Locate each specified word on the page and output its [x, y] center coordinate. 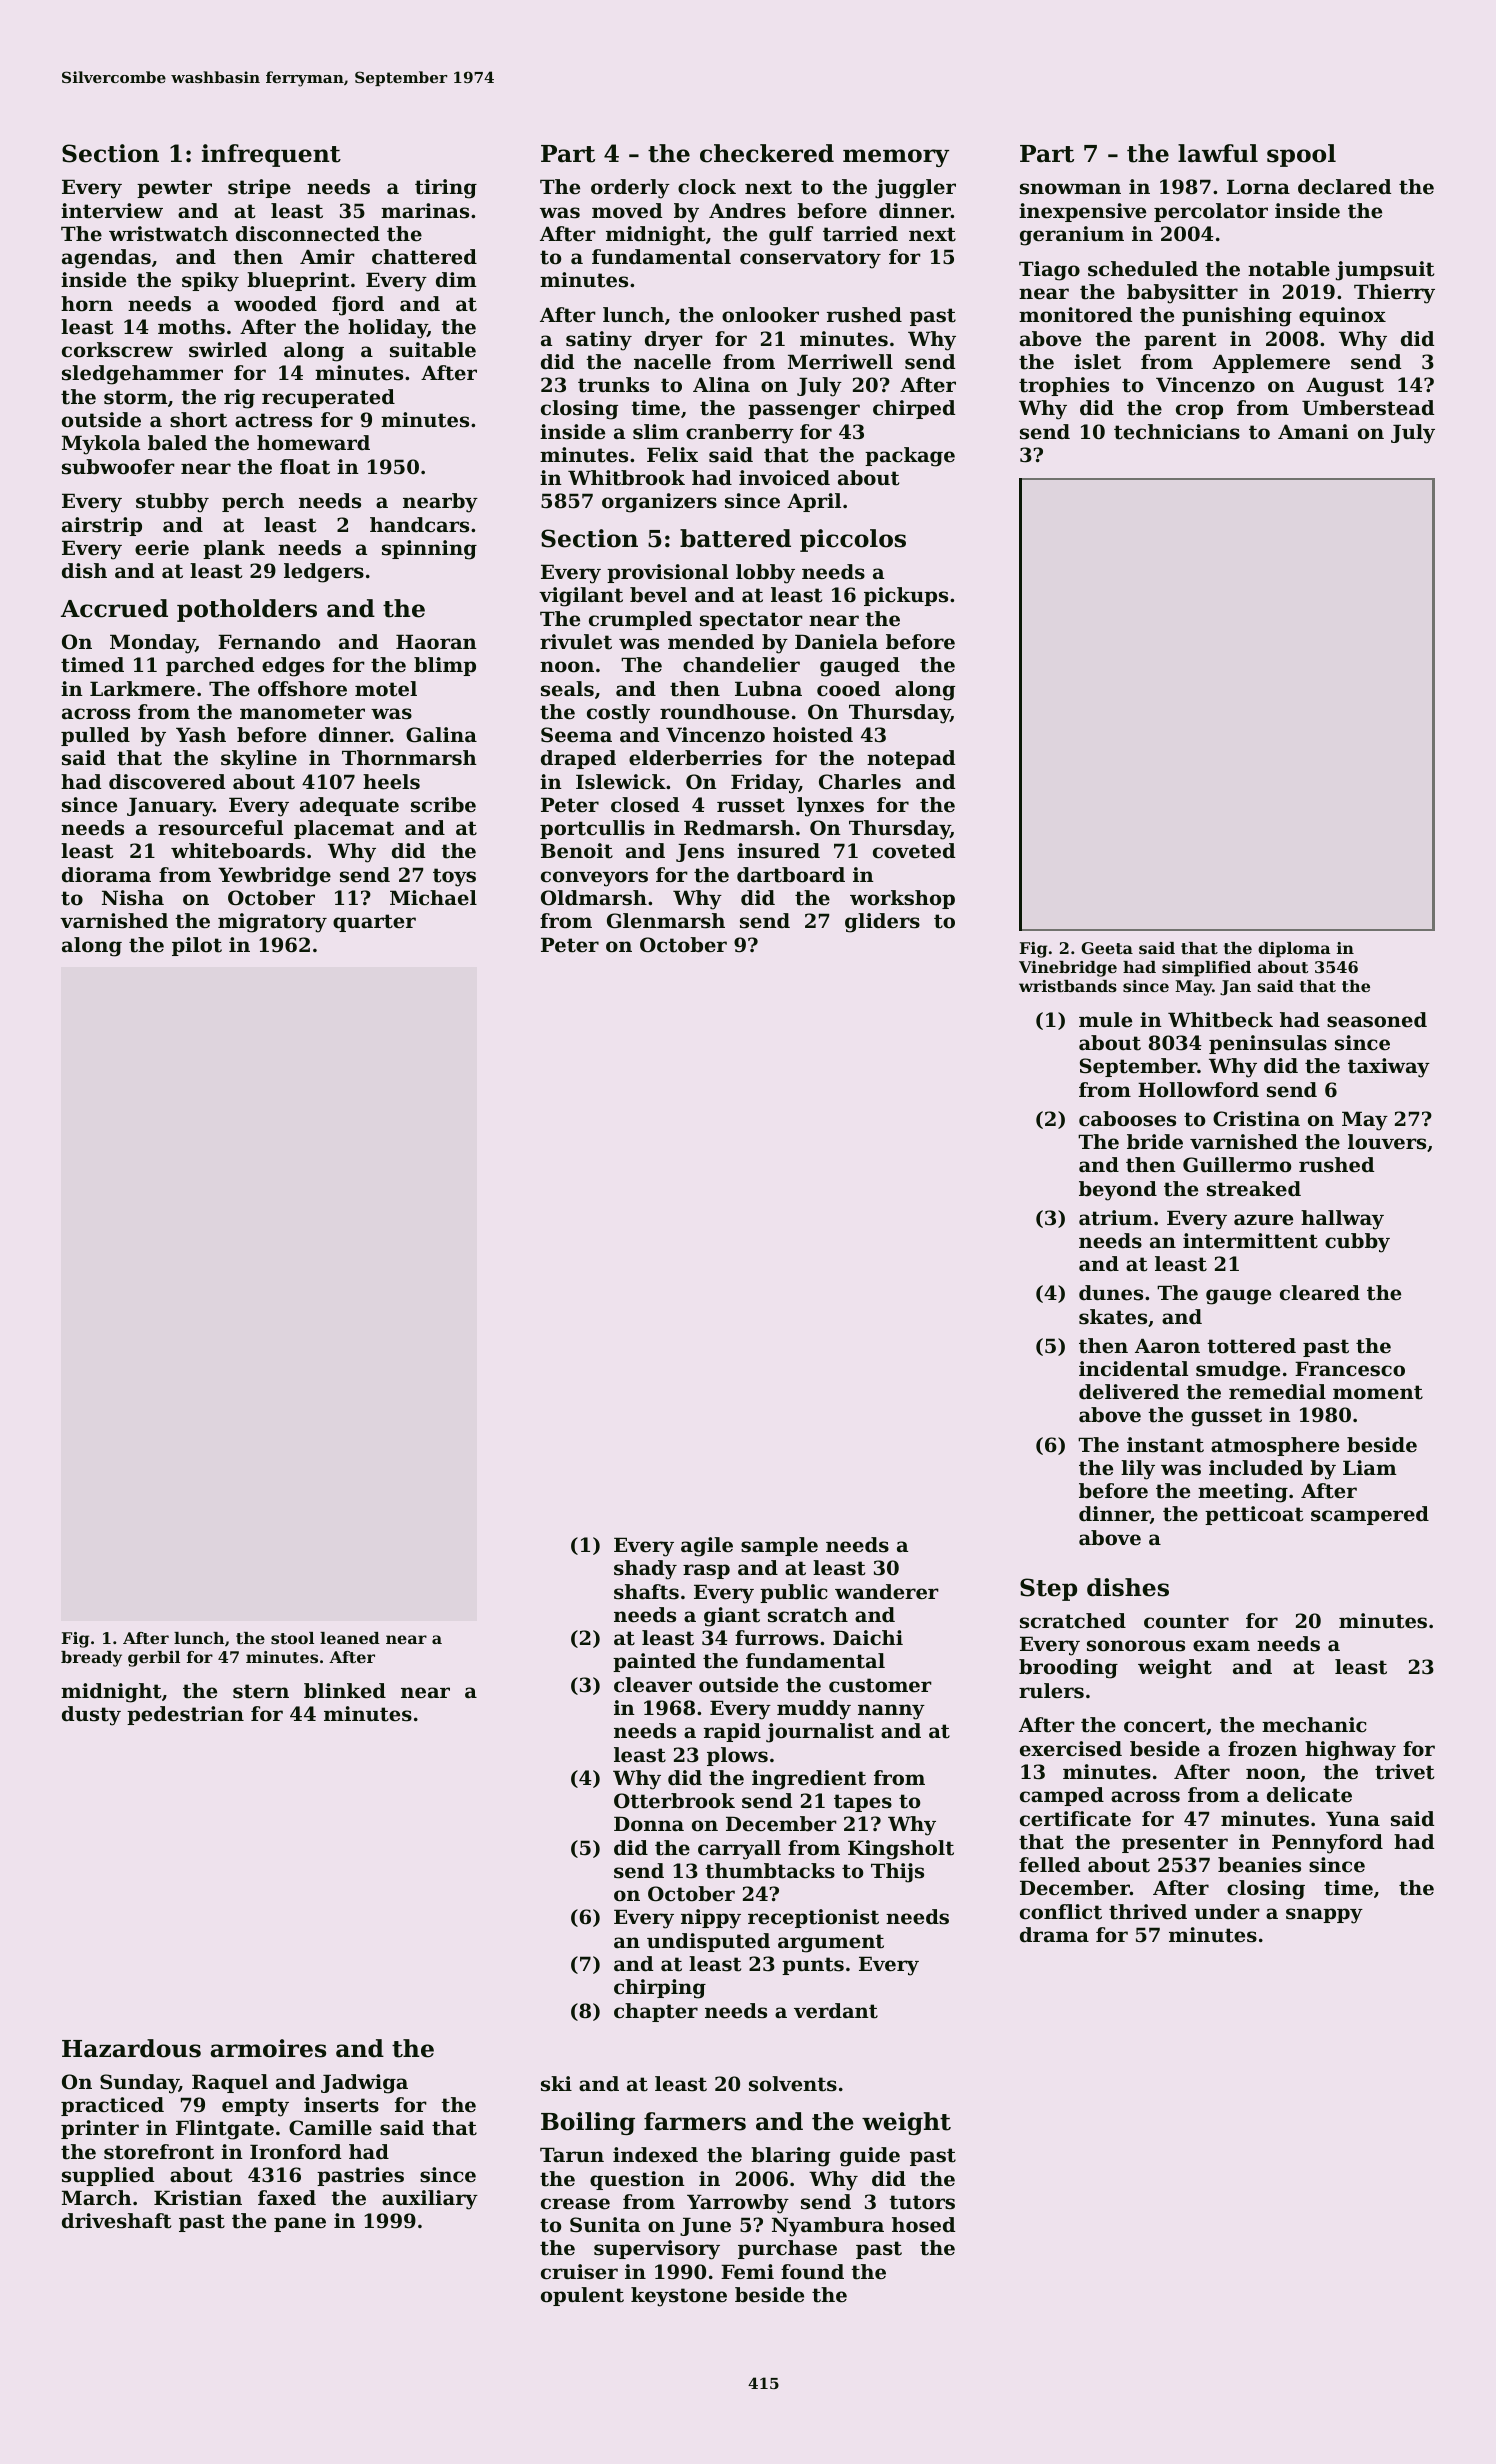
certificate [1075, 1819]
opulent [582, 2296]
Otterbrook [674, 1801]
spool [1301, 155]
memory [896, 158]
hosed [923, 2225]
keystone [679, 2297]
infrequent [271, 155]
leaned [350, 1638]
